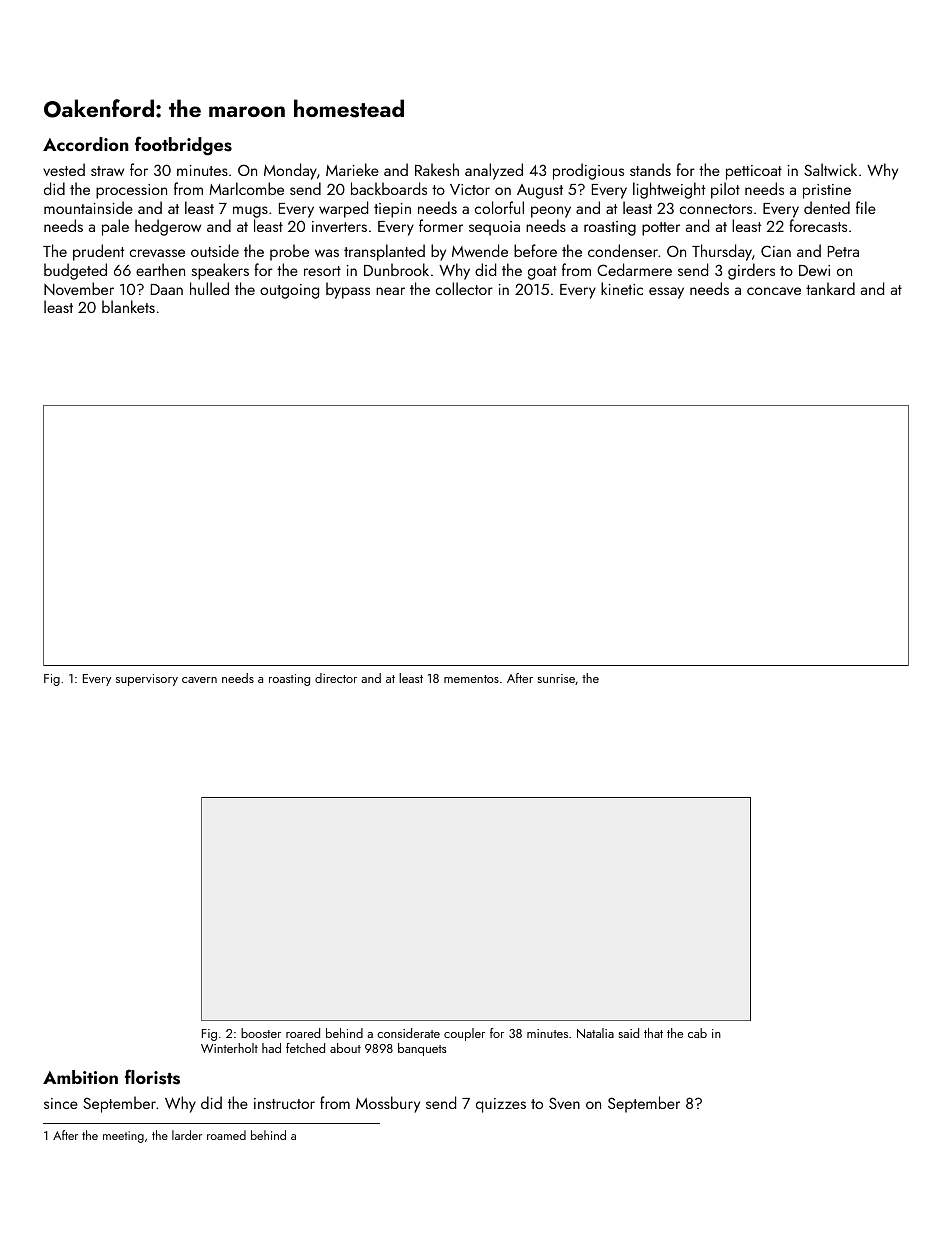 Image resolution: width=952 pixels, height=1233 pixels. What do you see at coordinates (866, 207) in the screenshot?
I see `file` at bounding box center [866, 207].
